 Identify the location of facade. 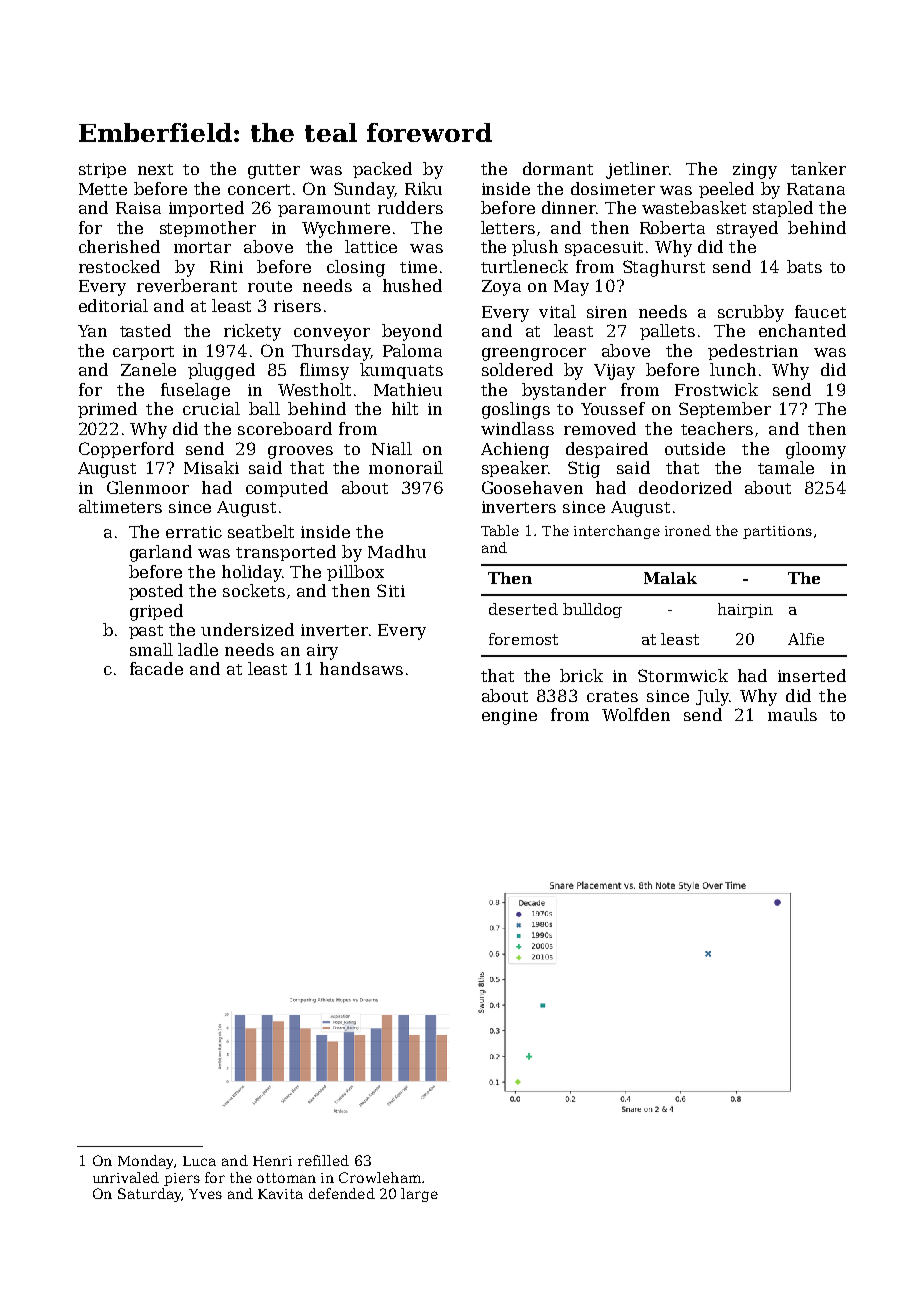
(156, 668).
